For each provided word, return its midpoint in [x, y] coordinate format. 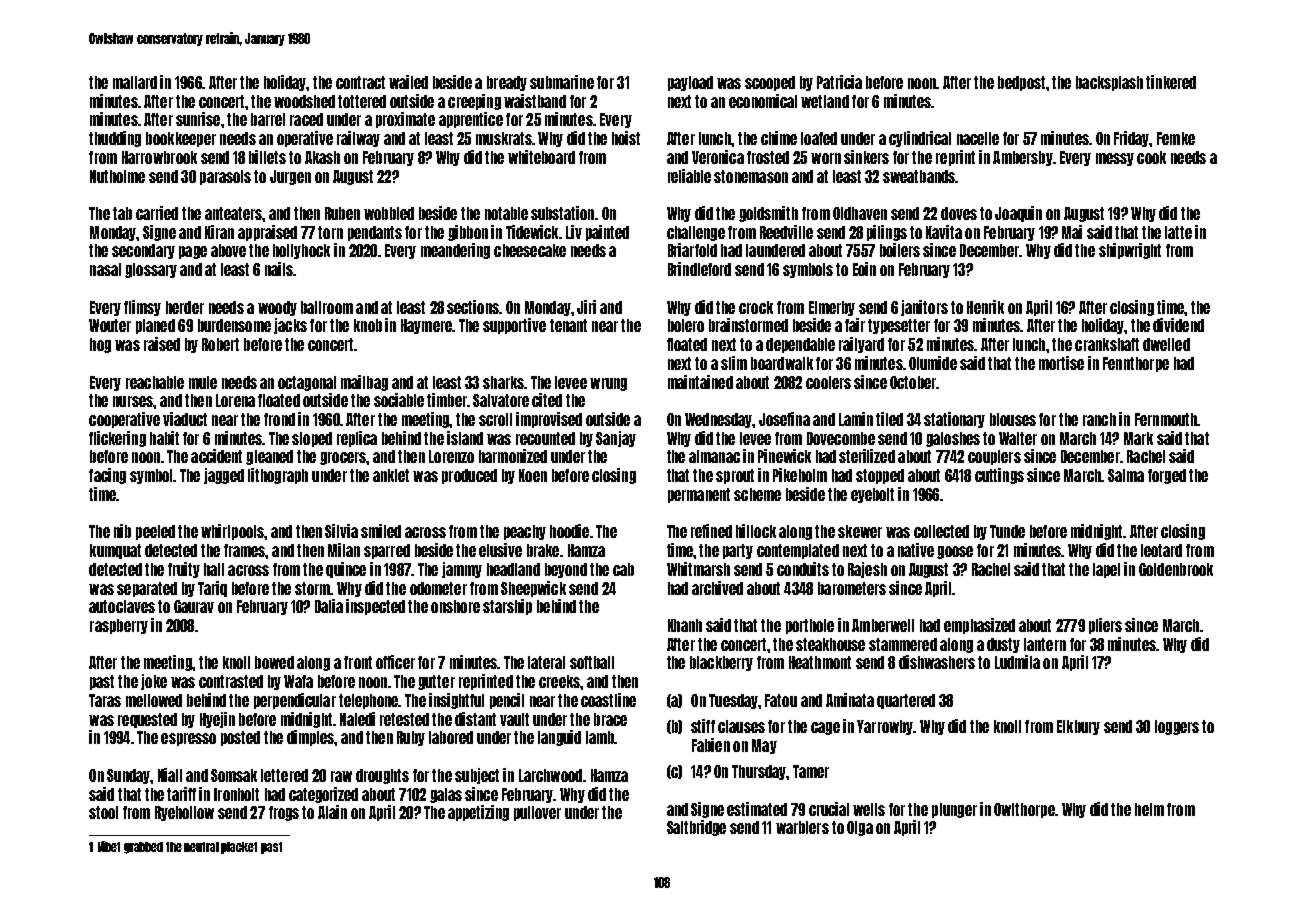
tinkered [1171, 82]
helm [1149, 809]
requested [147, 720]
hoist [626, 138]
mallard [135, 82]
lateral [546, 662]
